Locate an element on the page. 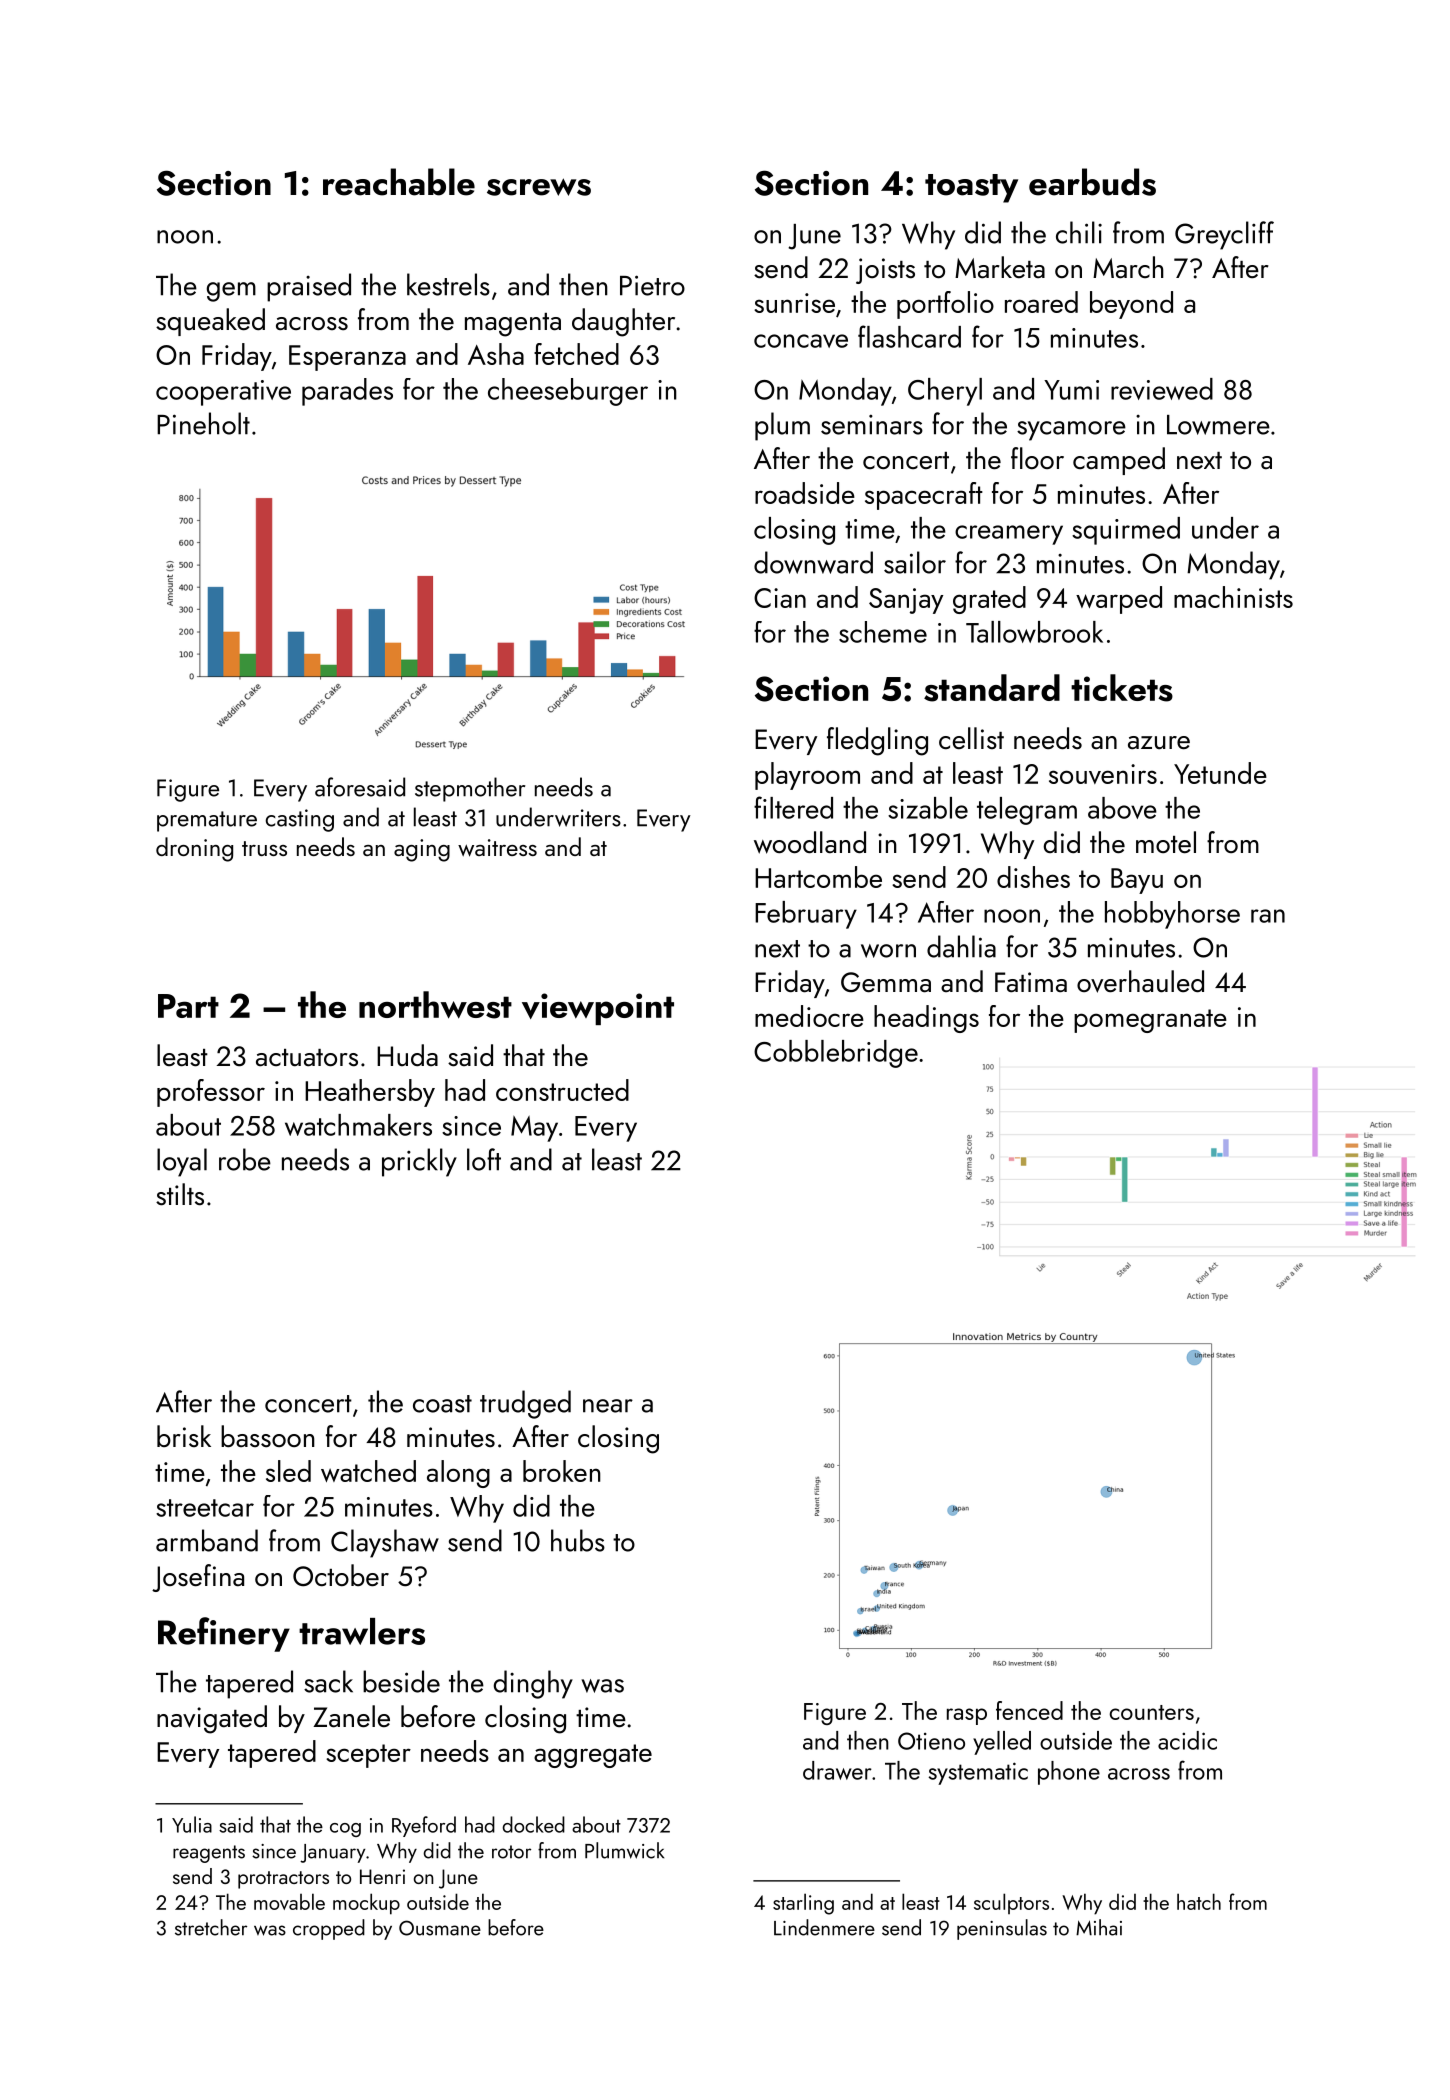 This document has height=2100, width=1450. chili is located at coordinates (1079, 232).
